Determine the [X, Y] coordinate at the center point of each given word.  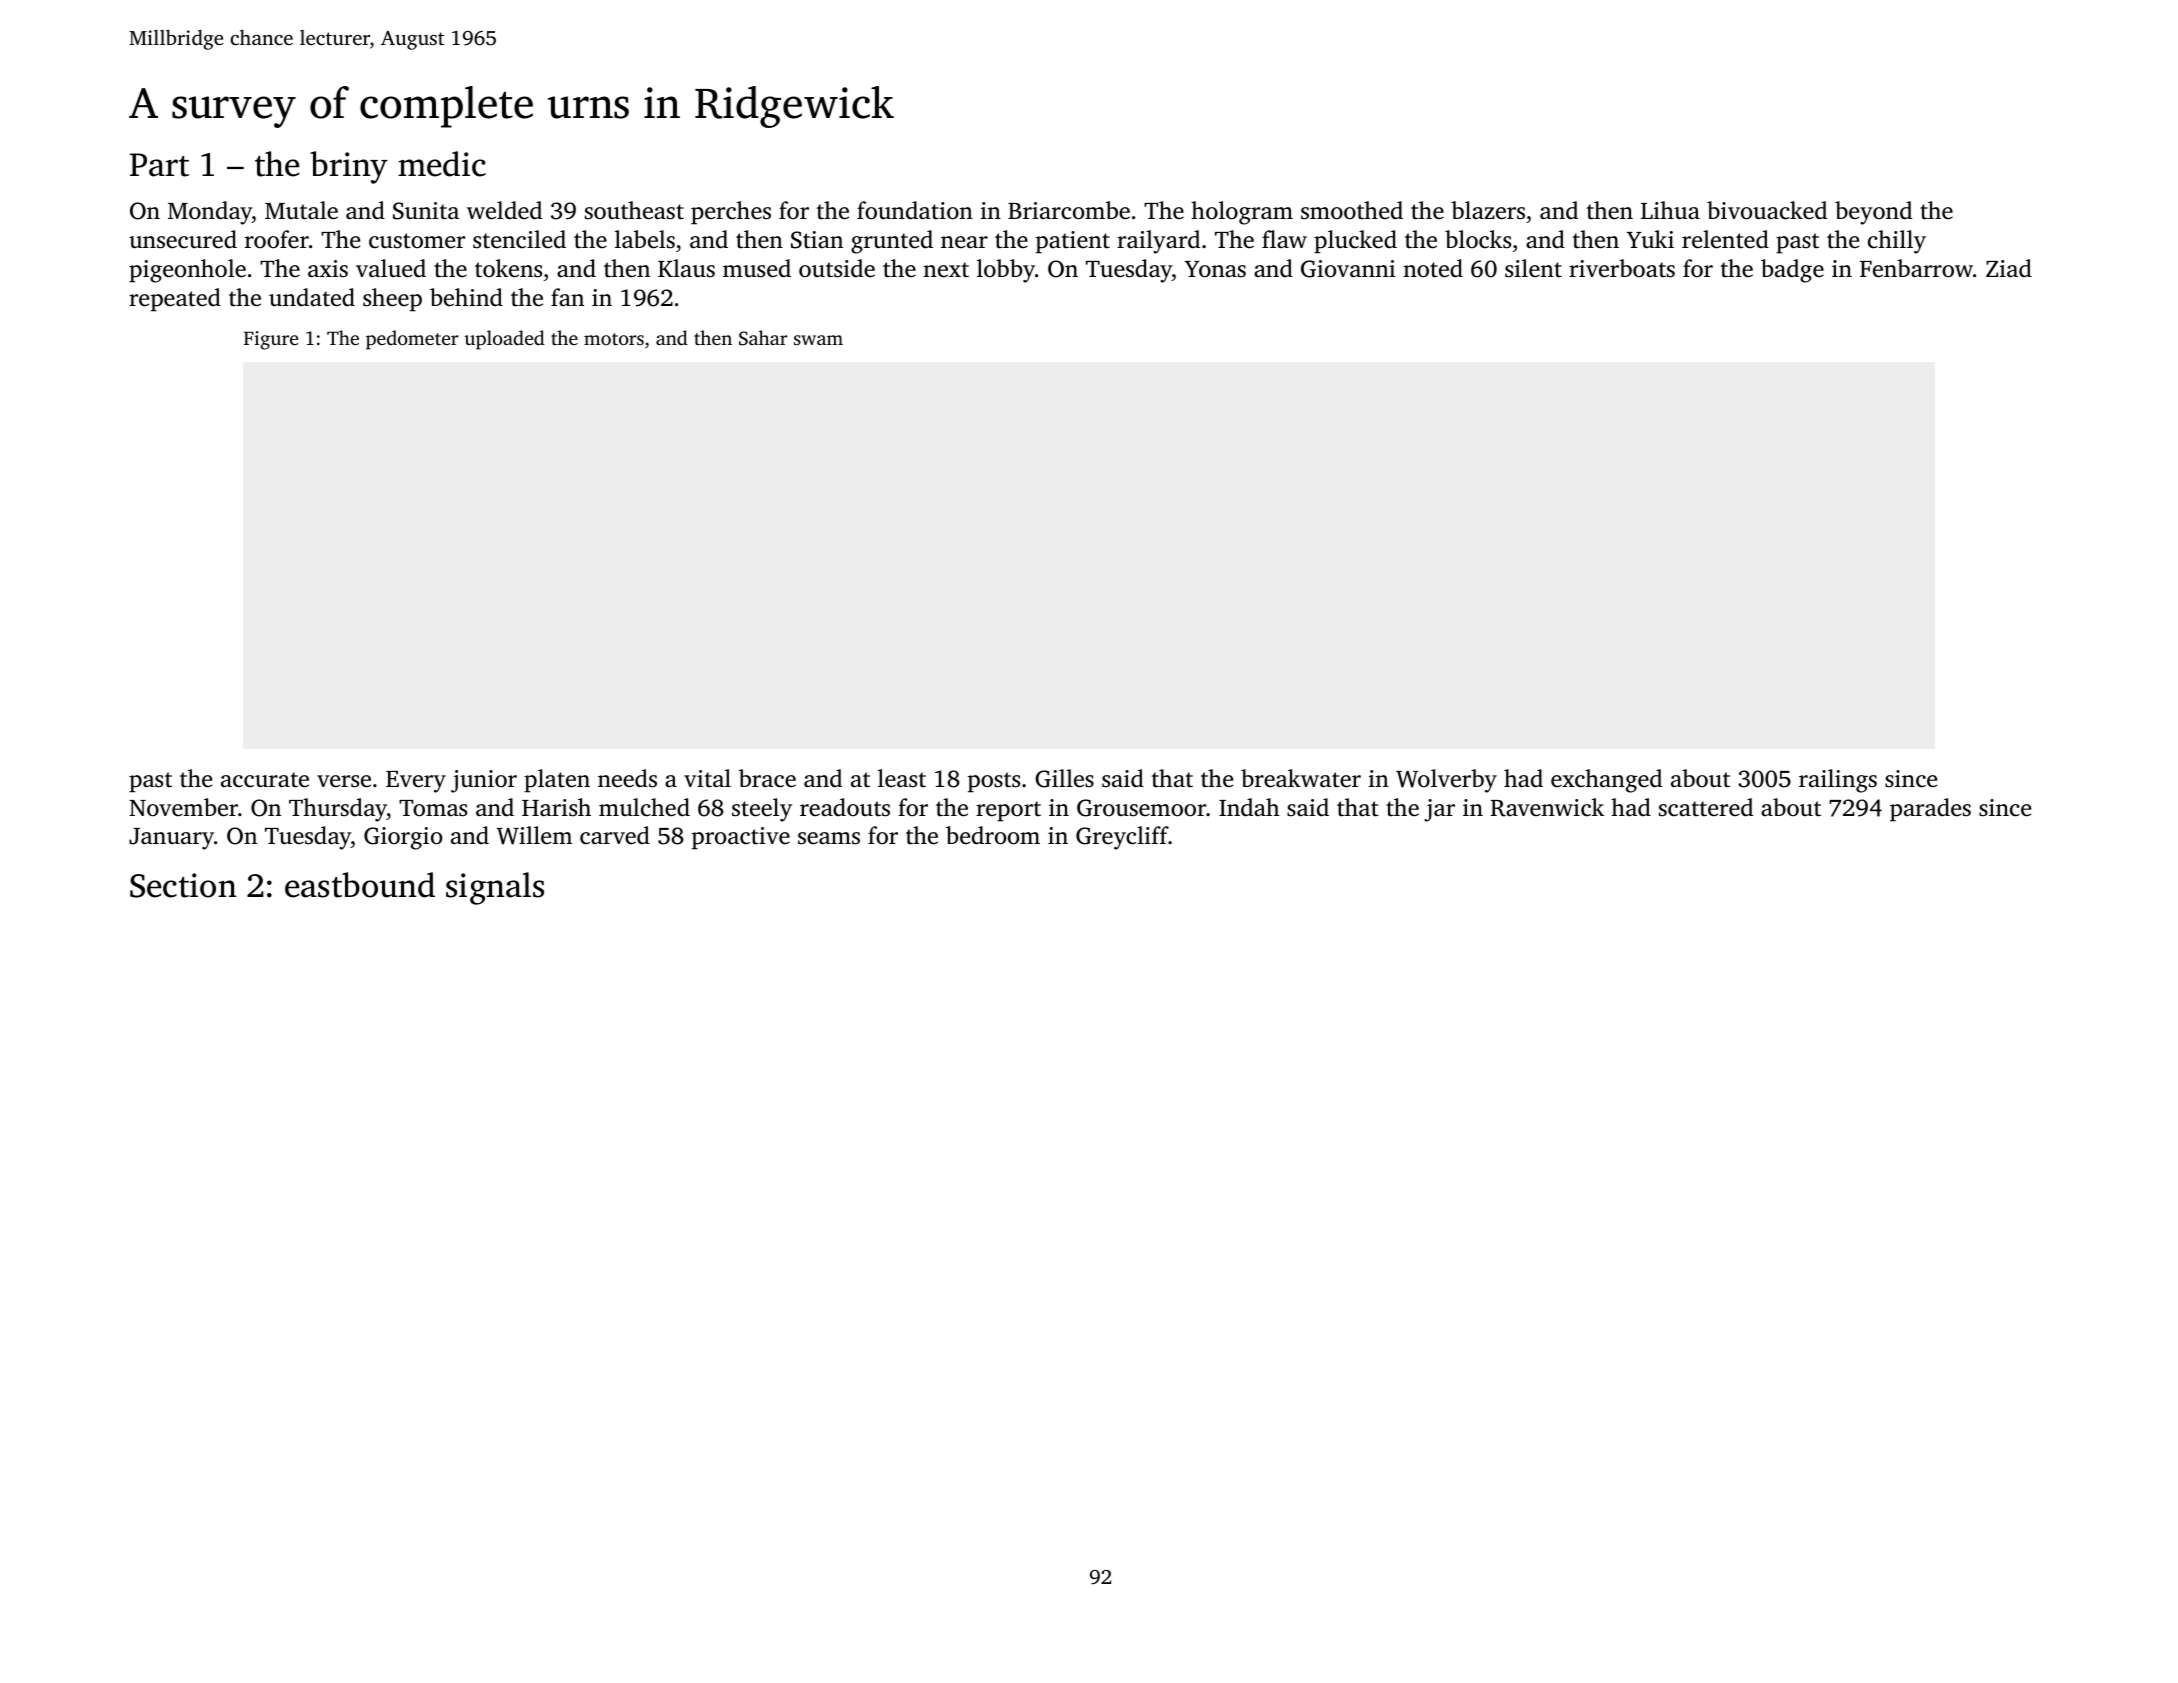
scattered [1706, 807]
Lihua [1670, 210]
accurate [265, 780]
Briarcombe [1069, 210]
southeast [634, 210]
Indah [1249, 807]
